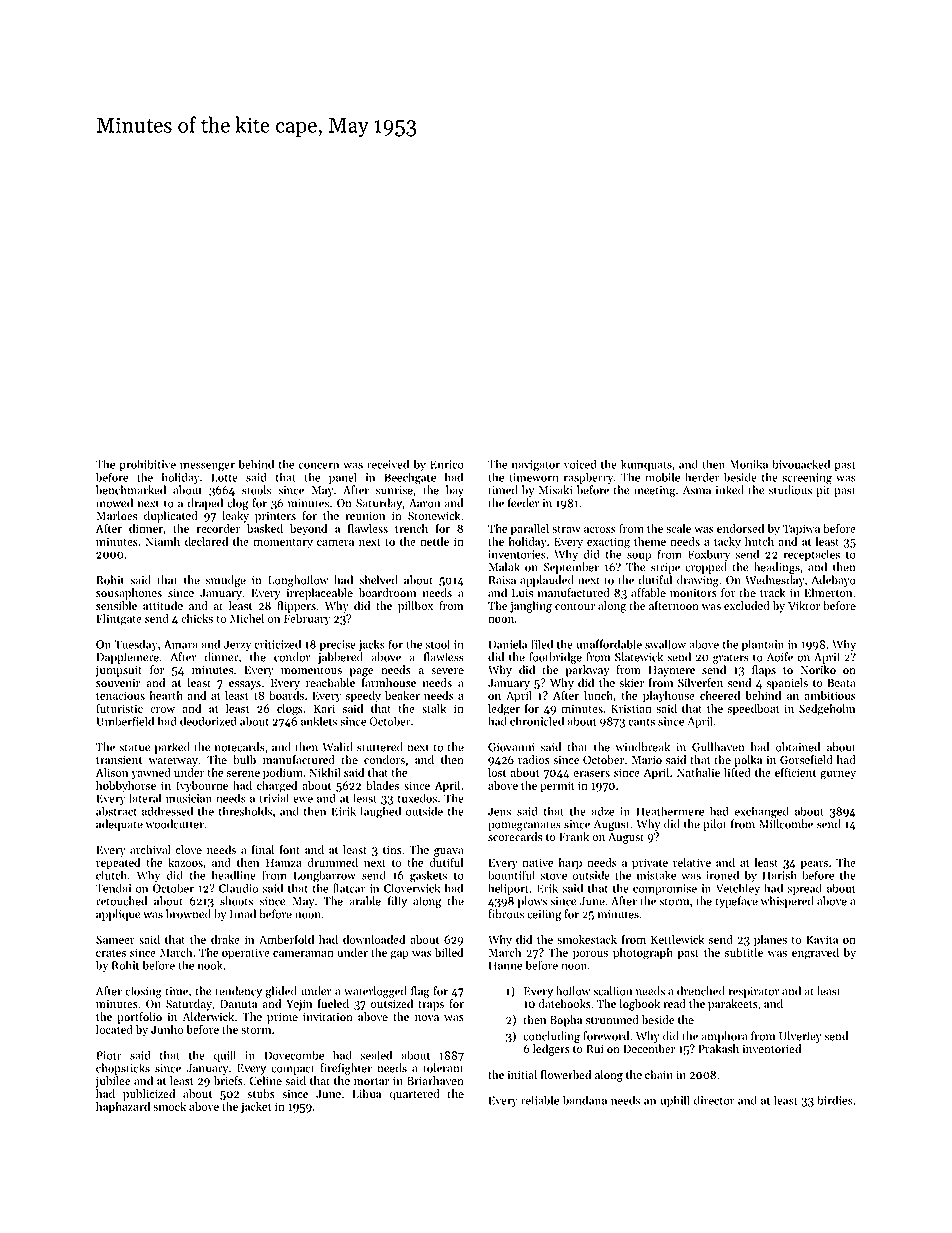 This screenshot has height=1233, width=952. Describe the element at coordinates (114, 1029) in the screenshot. I see `located` at that location.
